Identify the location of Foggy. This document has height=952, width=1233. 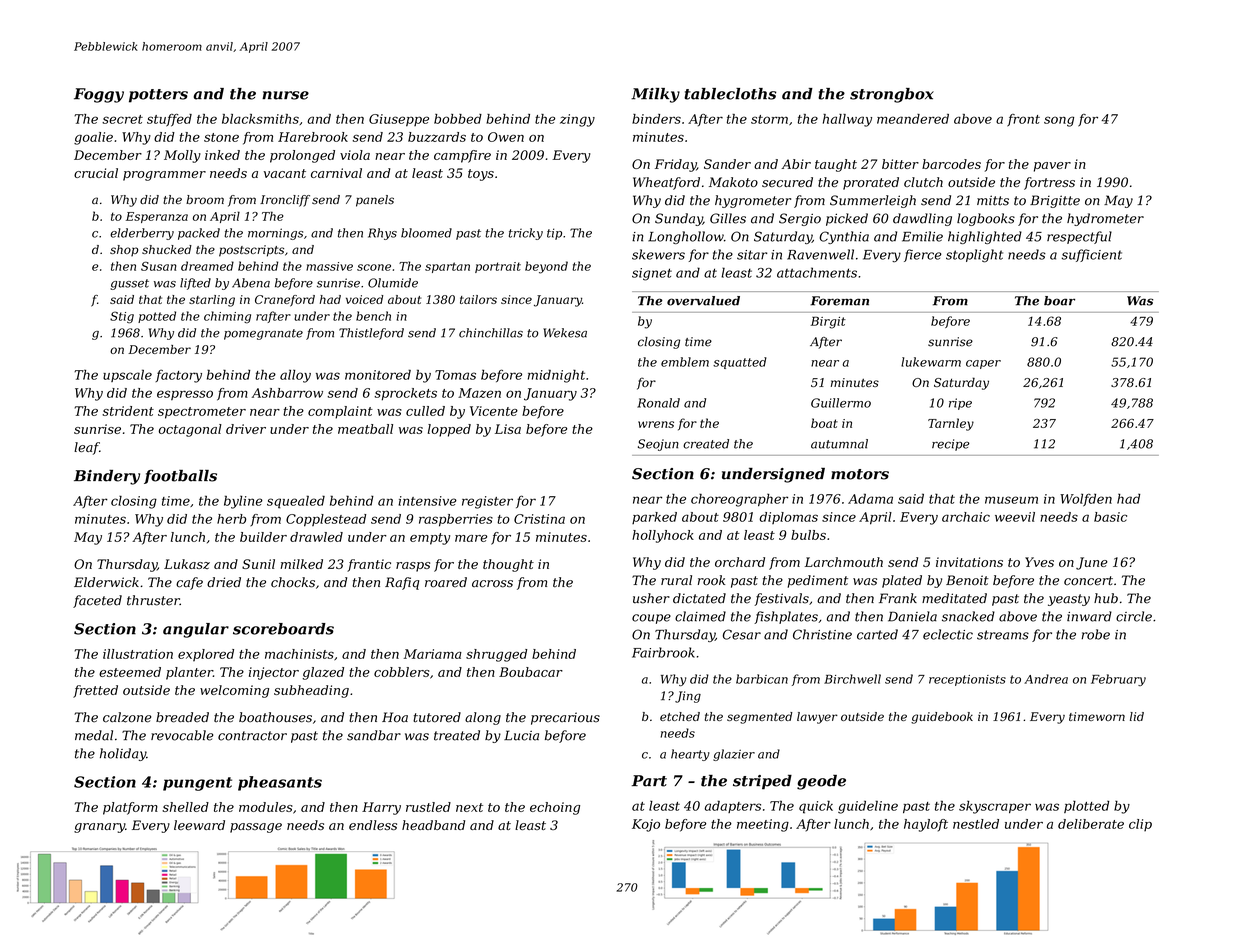
(99, 95).
